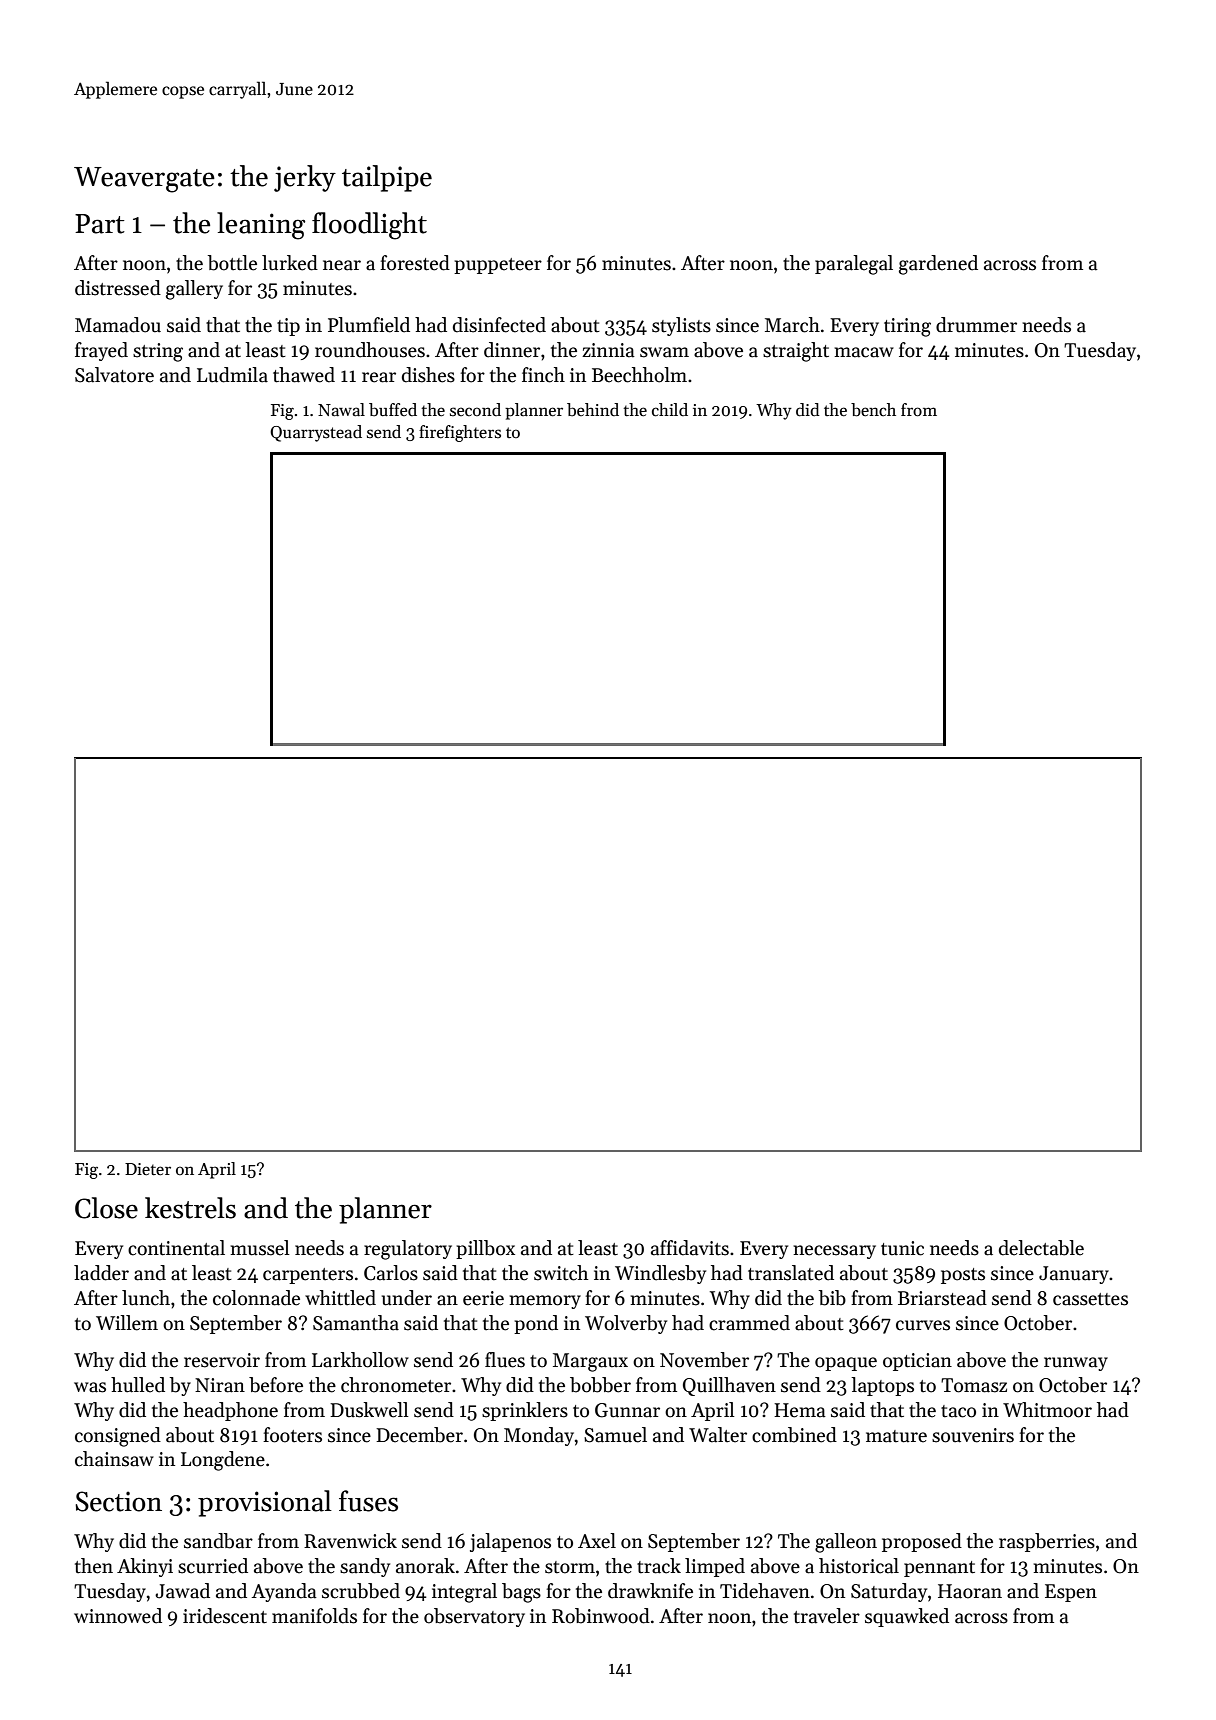 The image size is (1216, 1720). What do you see at coordinates (145, 1567) in the image?
I see `Akinyi` at bounding box center [145, 1567].
